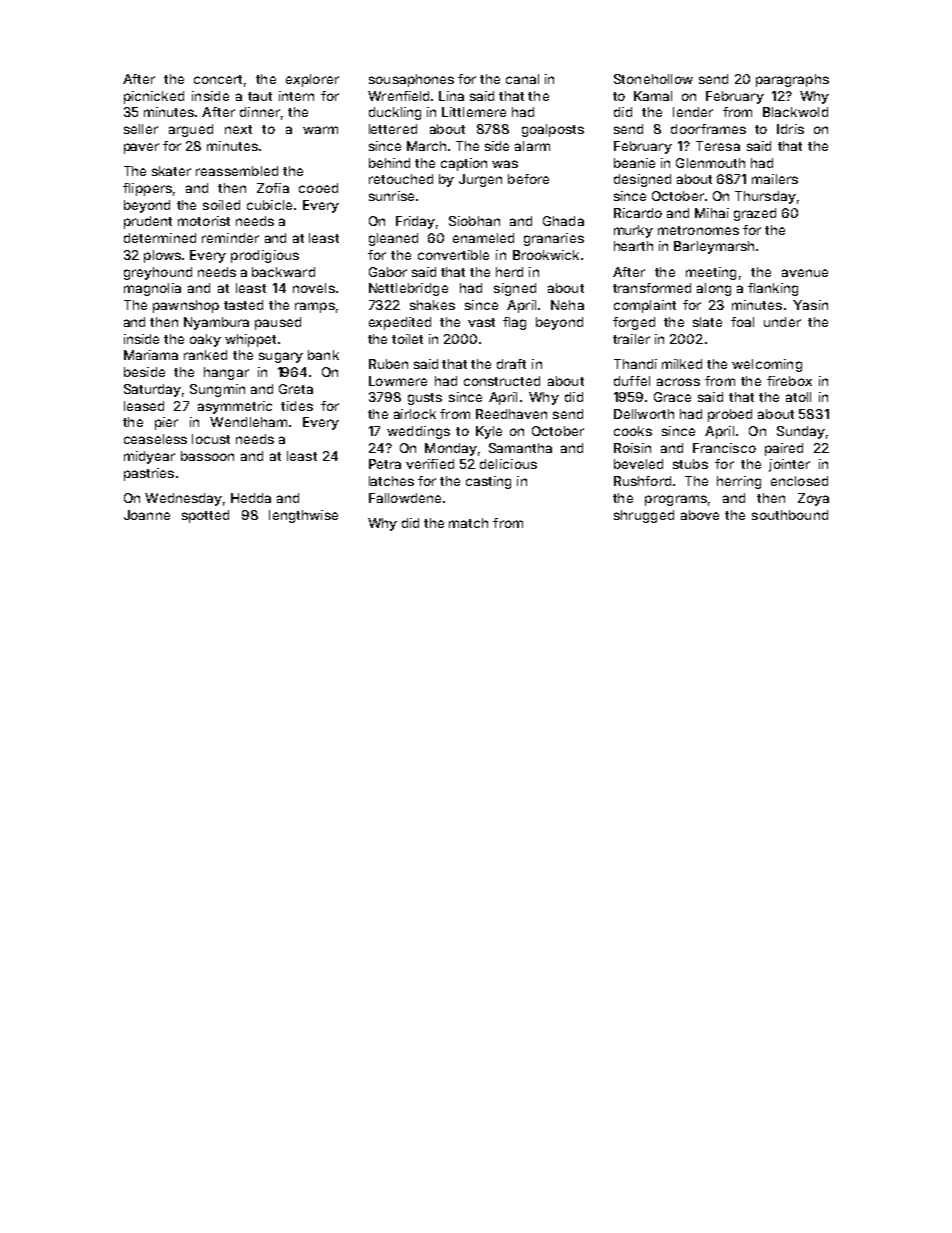 This document has height=1233, width=952. What do you see at coordinates (400, 323) in the document?
I see `expedited` at bounding box center [400, 323].
